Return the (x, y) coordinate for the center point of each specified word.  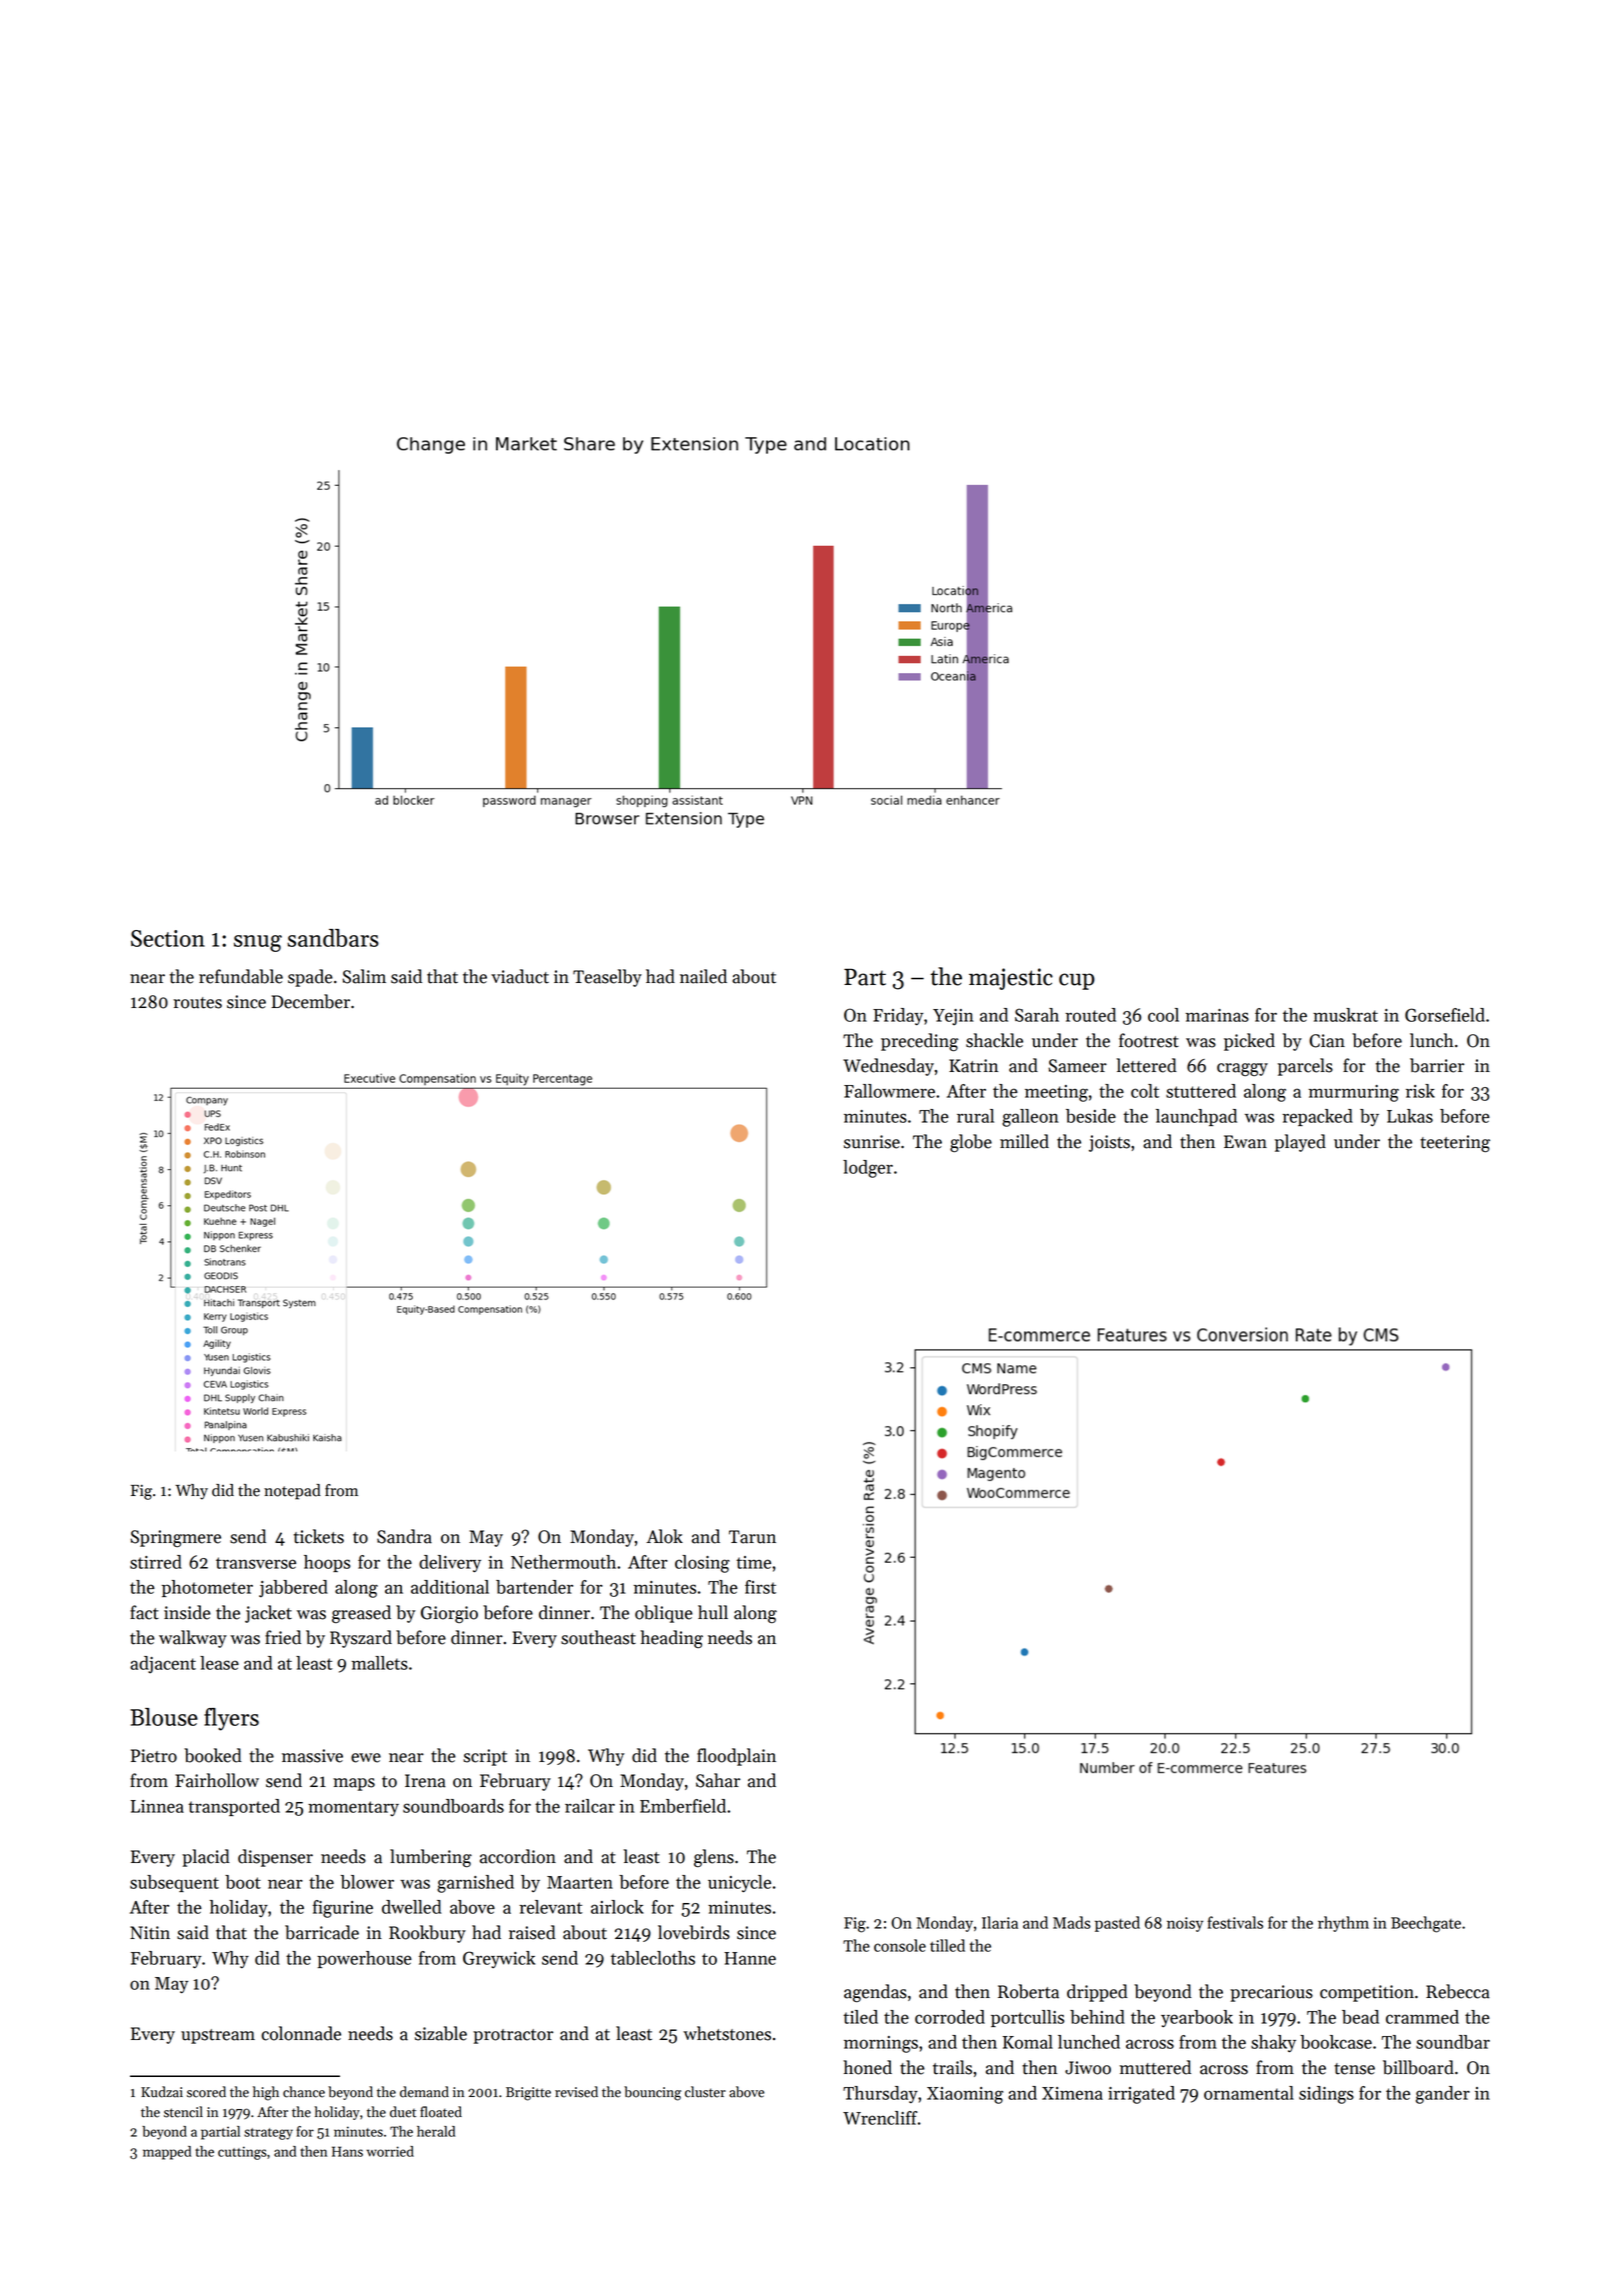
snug (258, 943)
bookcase (1336, 2042)
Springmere (175, 1538)
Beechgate (1426, 1924)
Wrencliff (880, 2118)
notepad (292, 1492)
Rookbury (427, 1934)
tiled (860, 2017)
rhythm (1343, 1924)
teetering (1455, 1144)
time (753, 1562)
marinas (1217, 1015)
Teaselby (607, 978)
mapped (167, 2153)
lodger (868, 1169)
